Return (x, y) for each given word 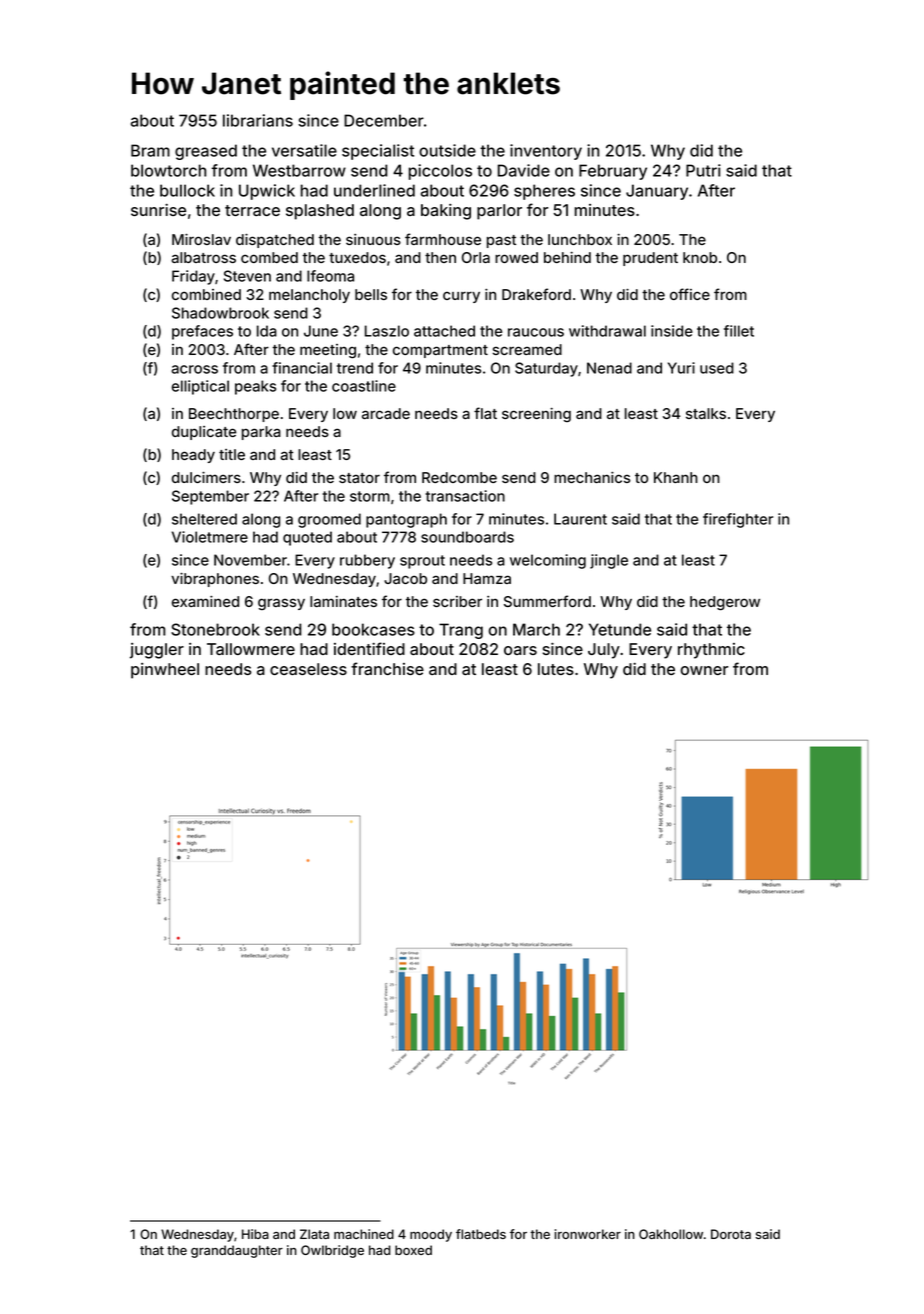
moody (431, 1235)
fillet (739, 331)
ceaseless (308, 669)
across (194, 369)
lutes (556, 669)
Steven (247, 276)
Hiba (255, 1234)
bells (371, 294)
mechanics (592, 477)
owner (704, 670)
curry (461, 297)
